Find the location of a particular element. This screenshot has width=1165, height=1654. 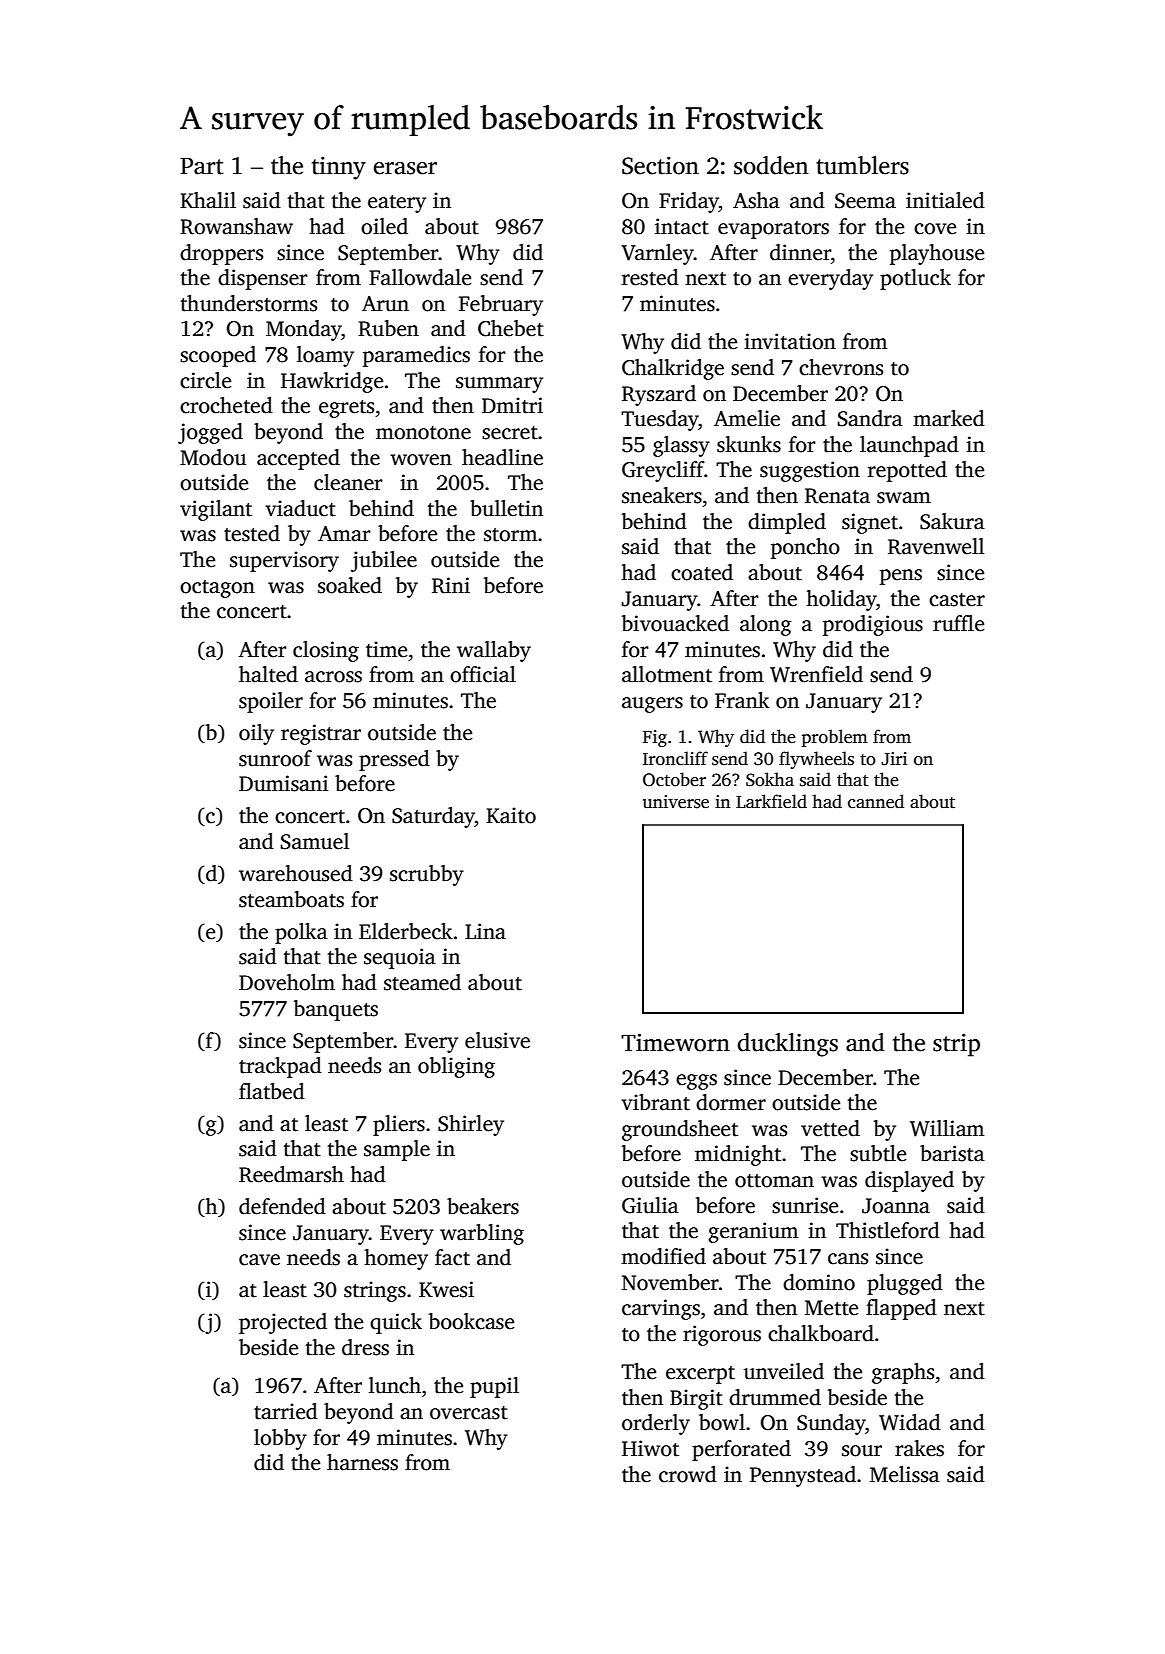

sunrise is located at coordinates (805, 1205).
